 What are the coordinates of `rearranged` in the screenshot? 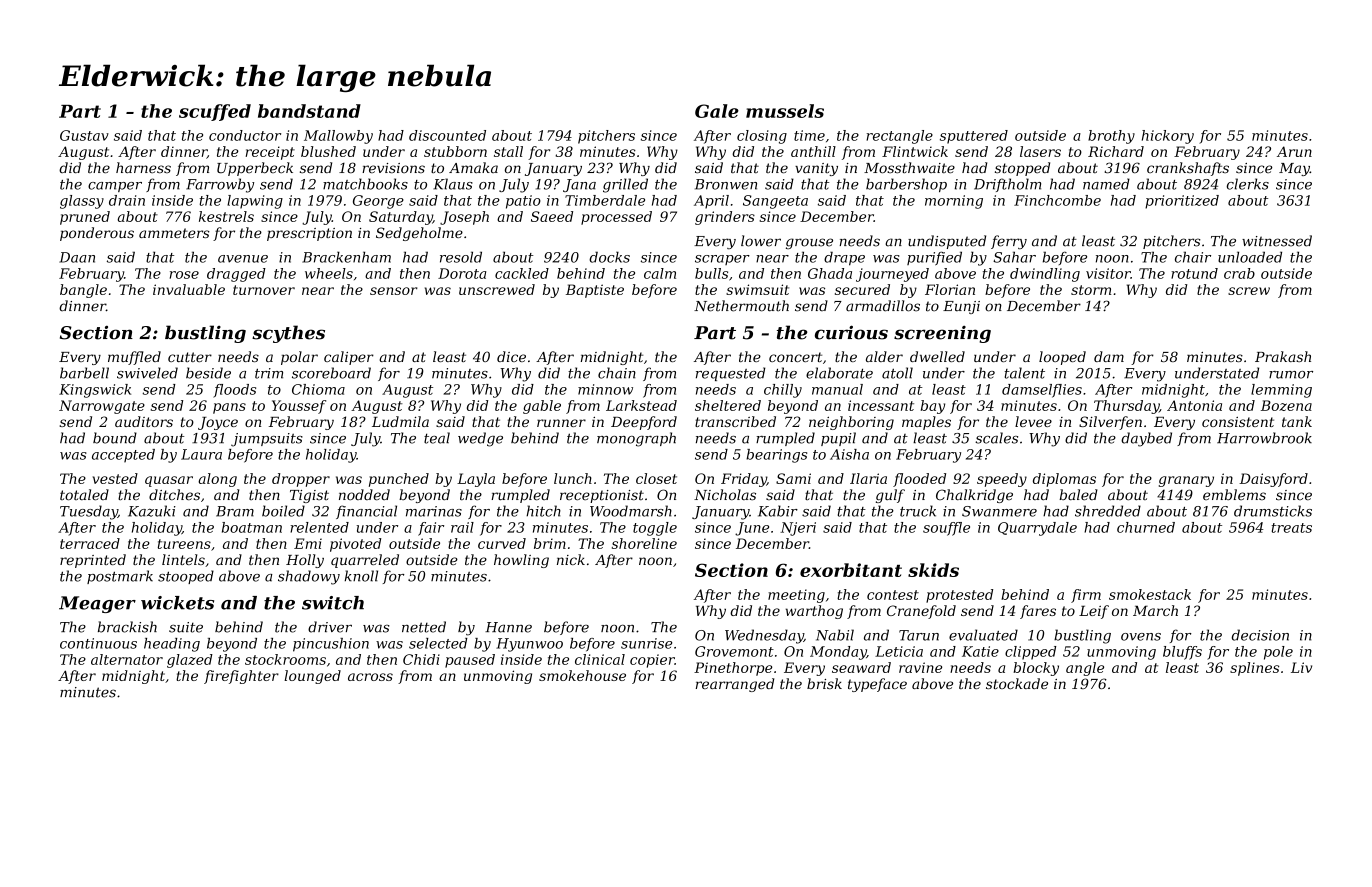 It's located at (735, 685).
